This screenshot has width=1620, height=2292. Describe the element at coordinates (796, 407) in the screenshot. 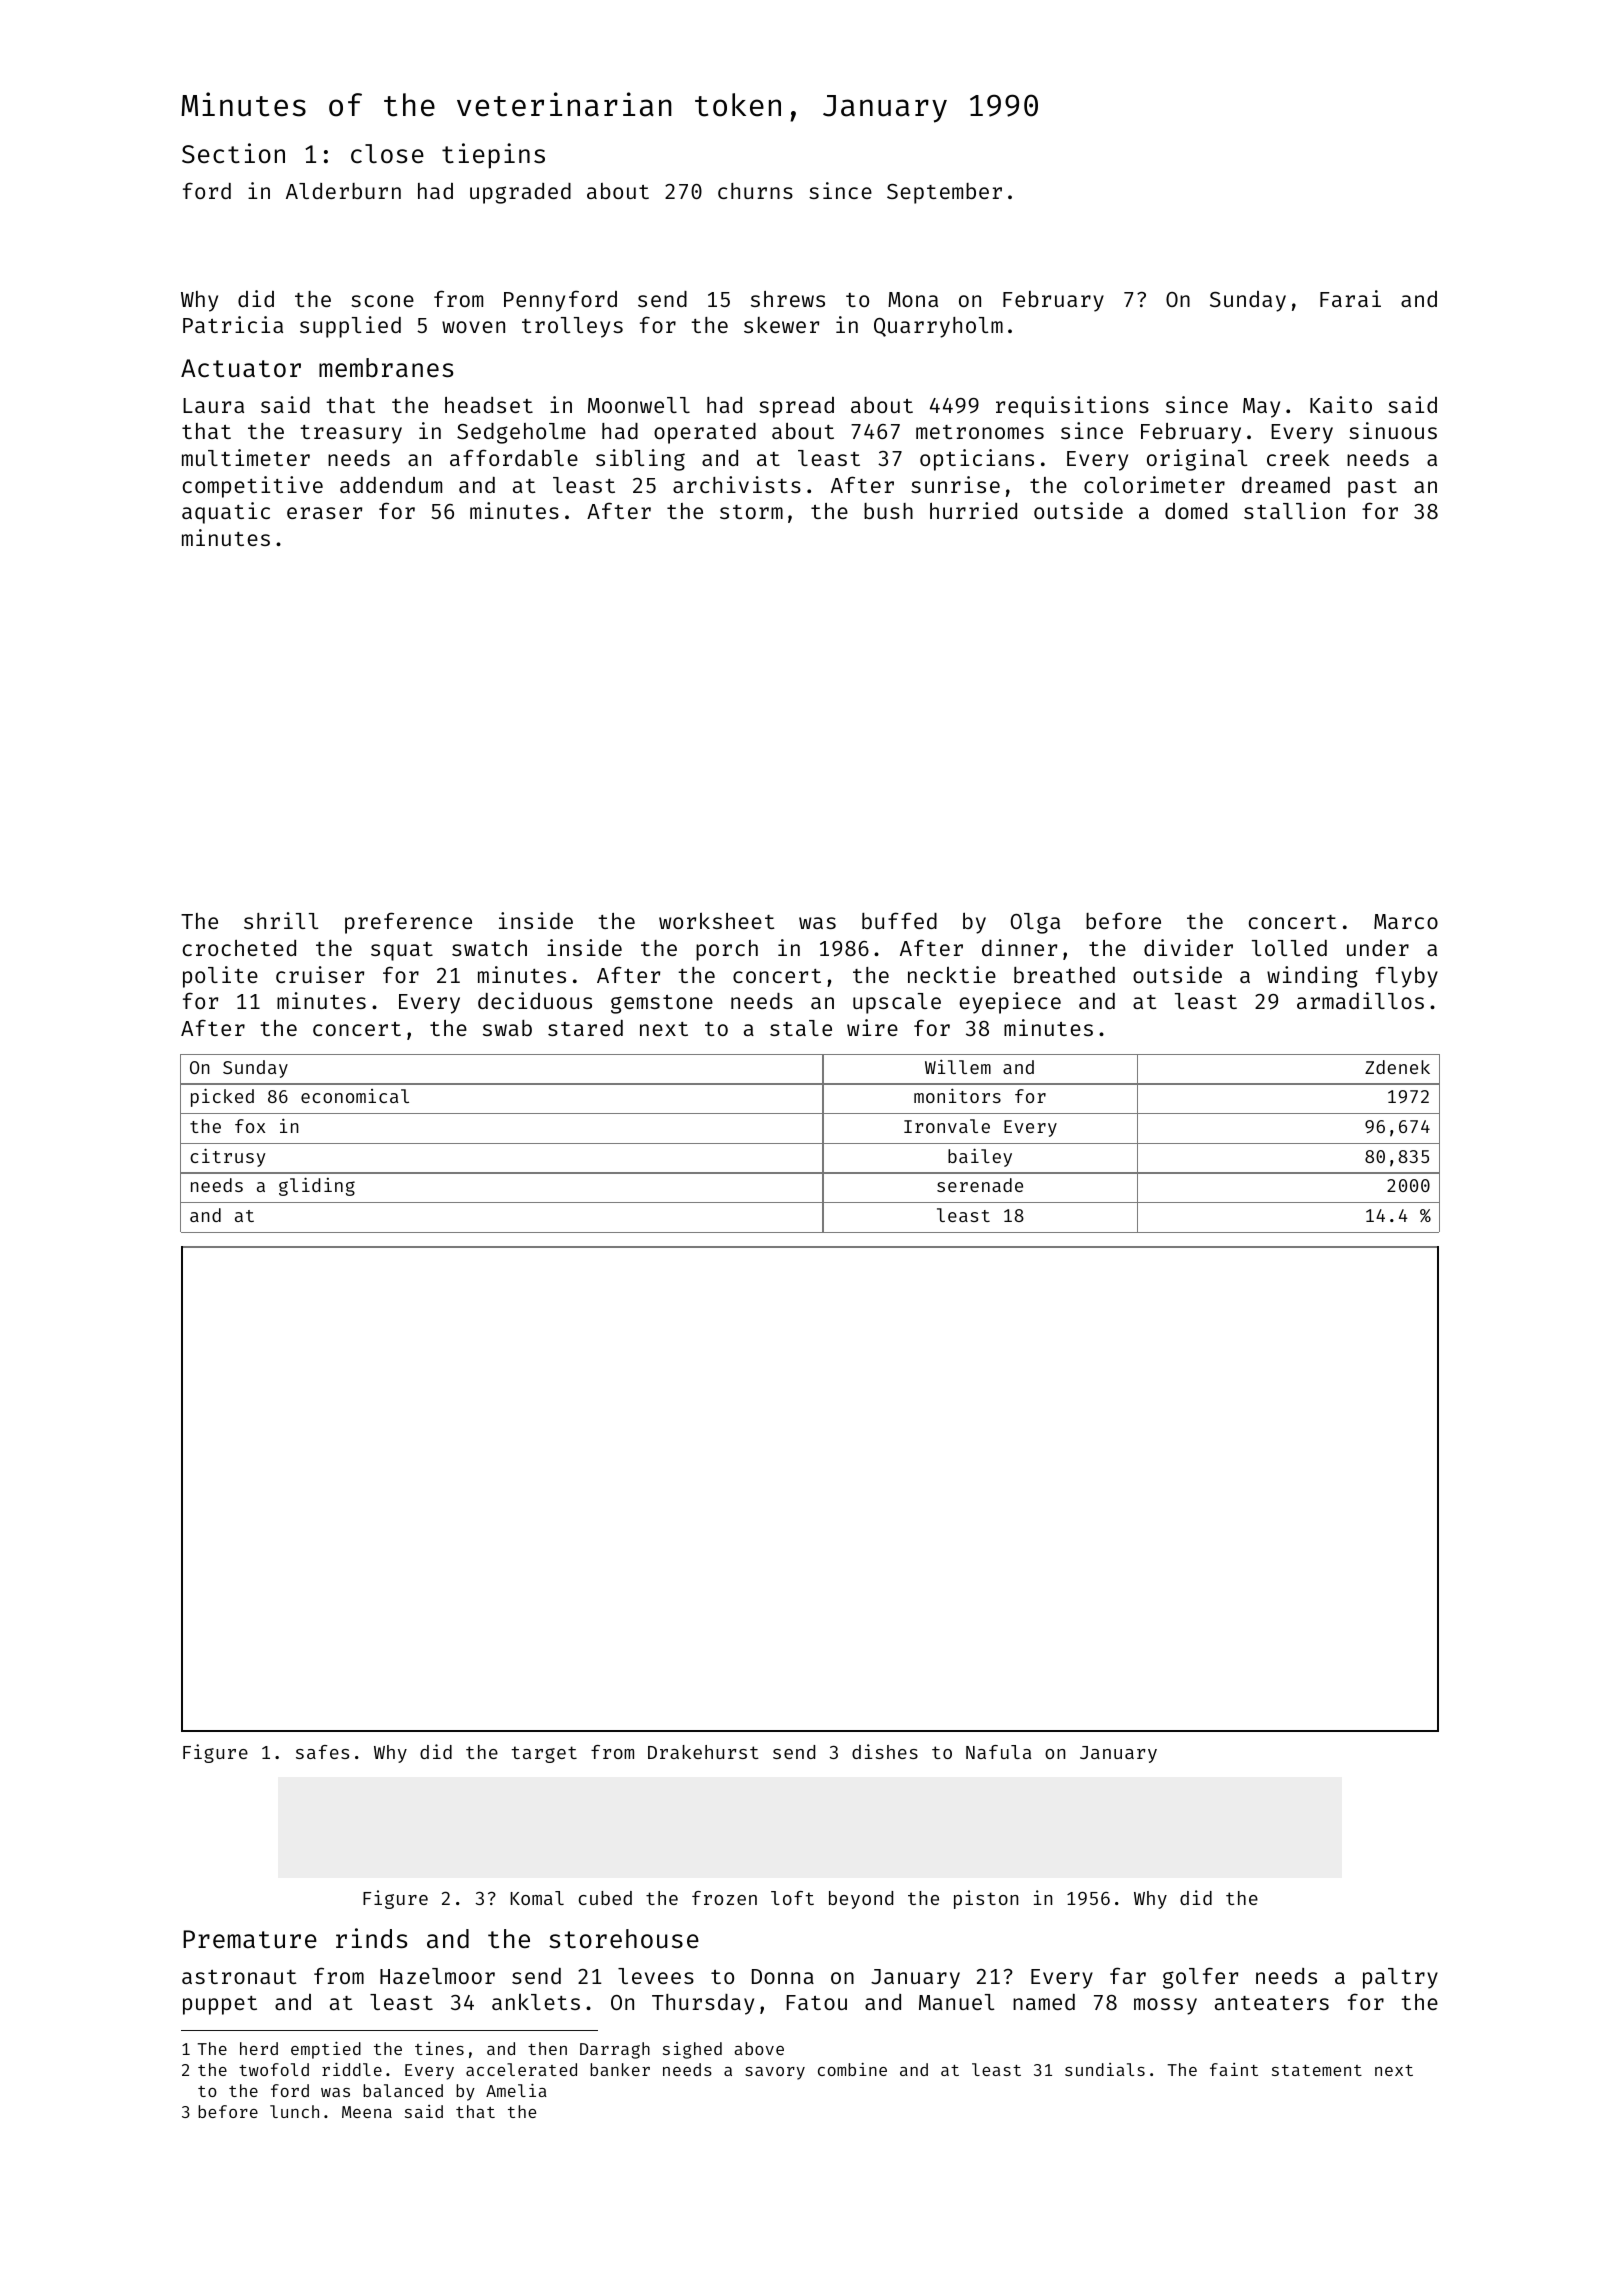

I see `spread` at that location.
